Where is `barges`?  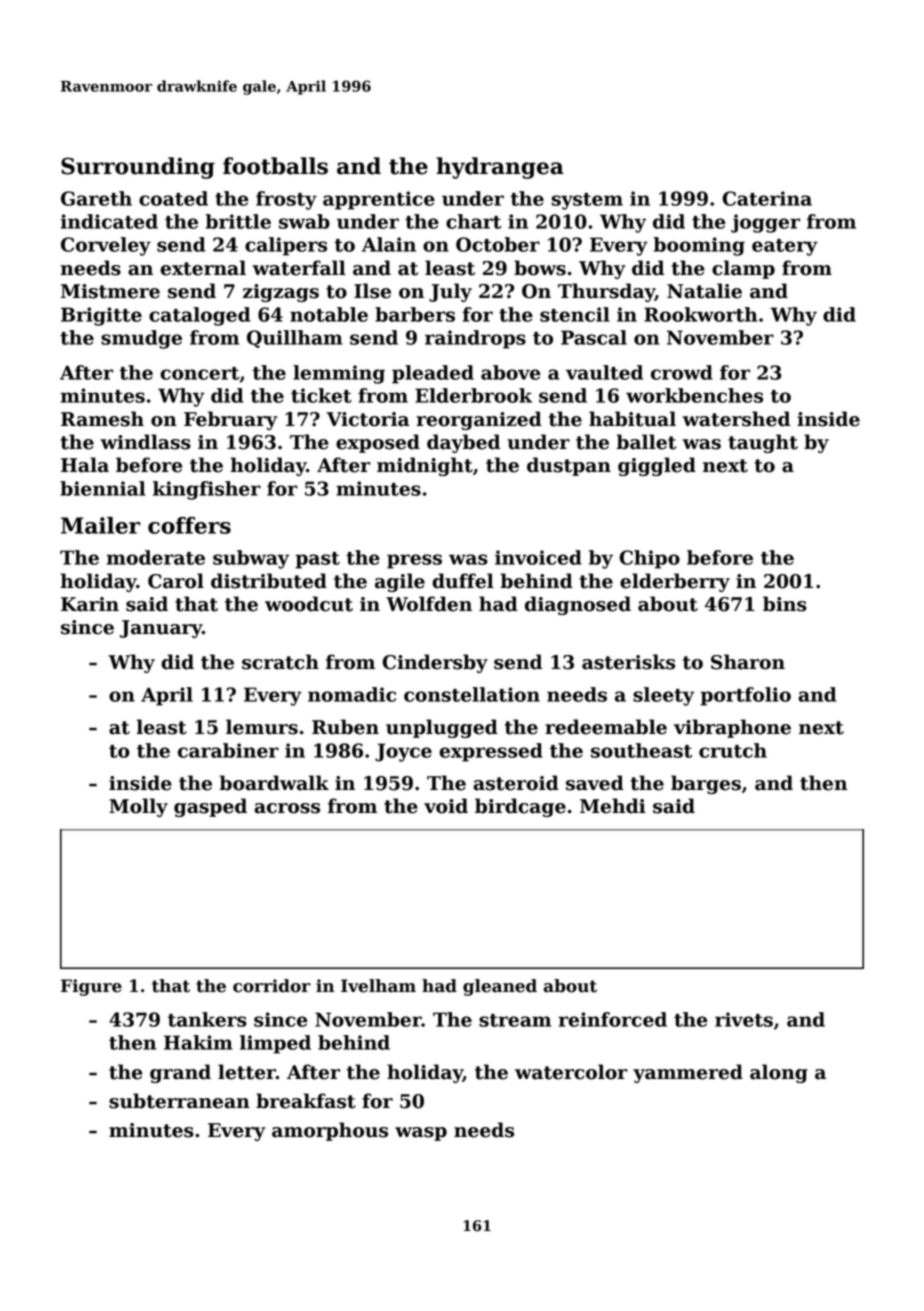 barges is located at coordinates (706, 784).
